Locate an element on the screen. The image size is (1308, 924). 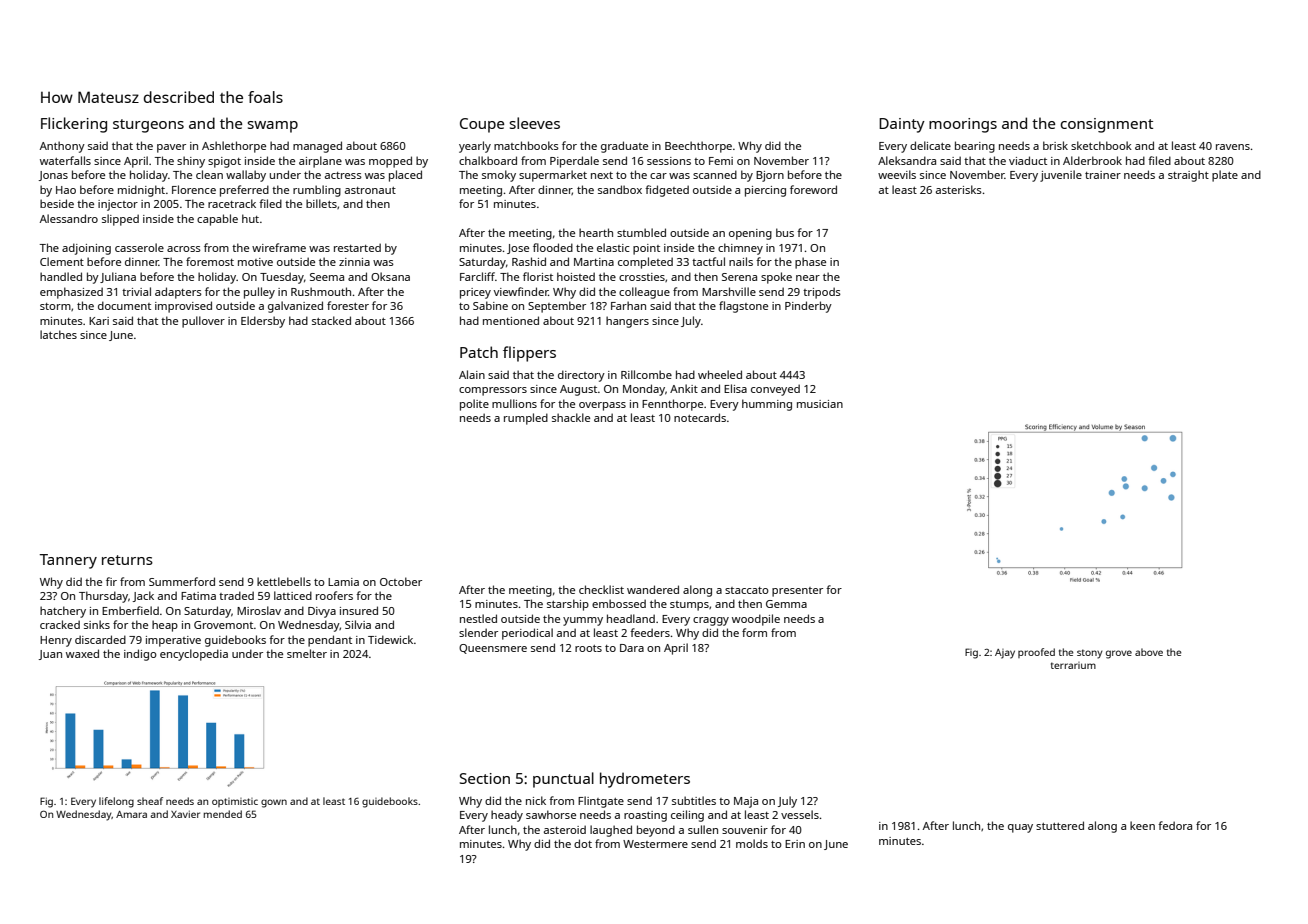
sleeves is located at coordinates (535, 123).
